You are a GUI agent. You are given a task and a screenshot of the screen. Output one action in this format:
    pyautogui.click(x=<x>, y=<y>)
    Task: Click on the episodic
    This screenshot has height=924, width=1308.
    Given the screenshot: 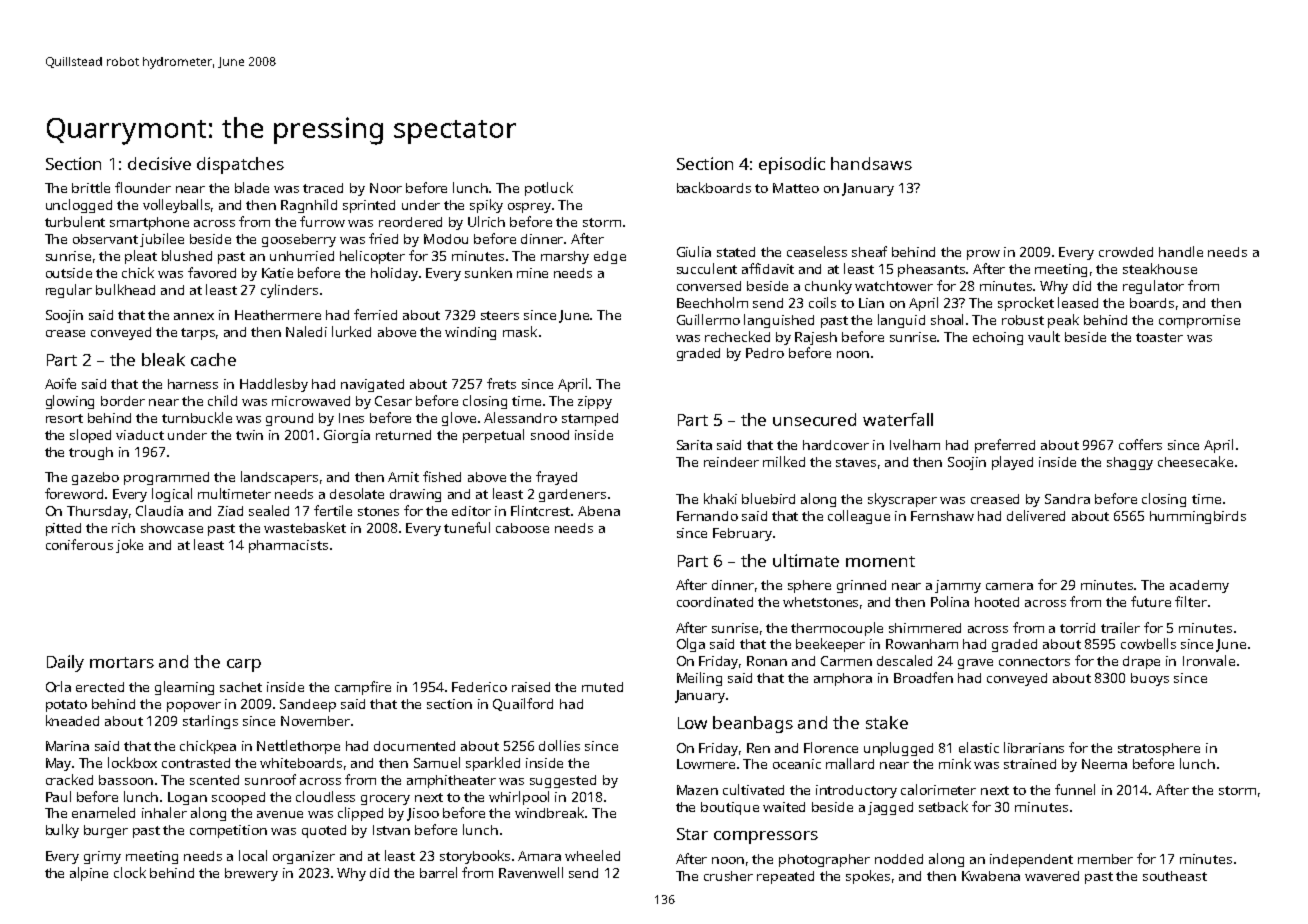 What is the action you would take?
    pyautogui.click(x=792, y=165)
